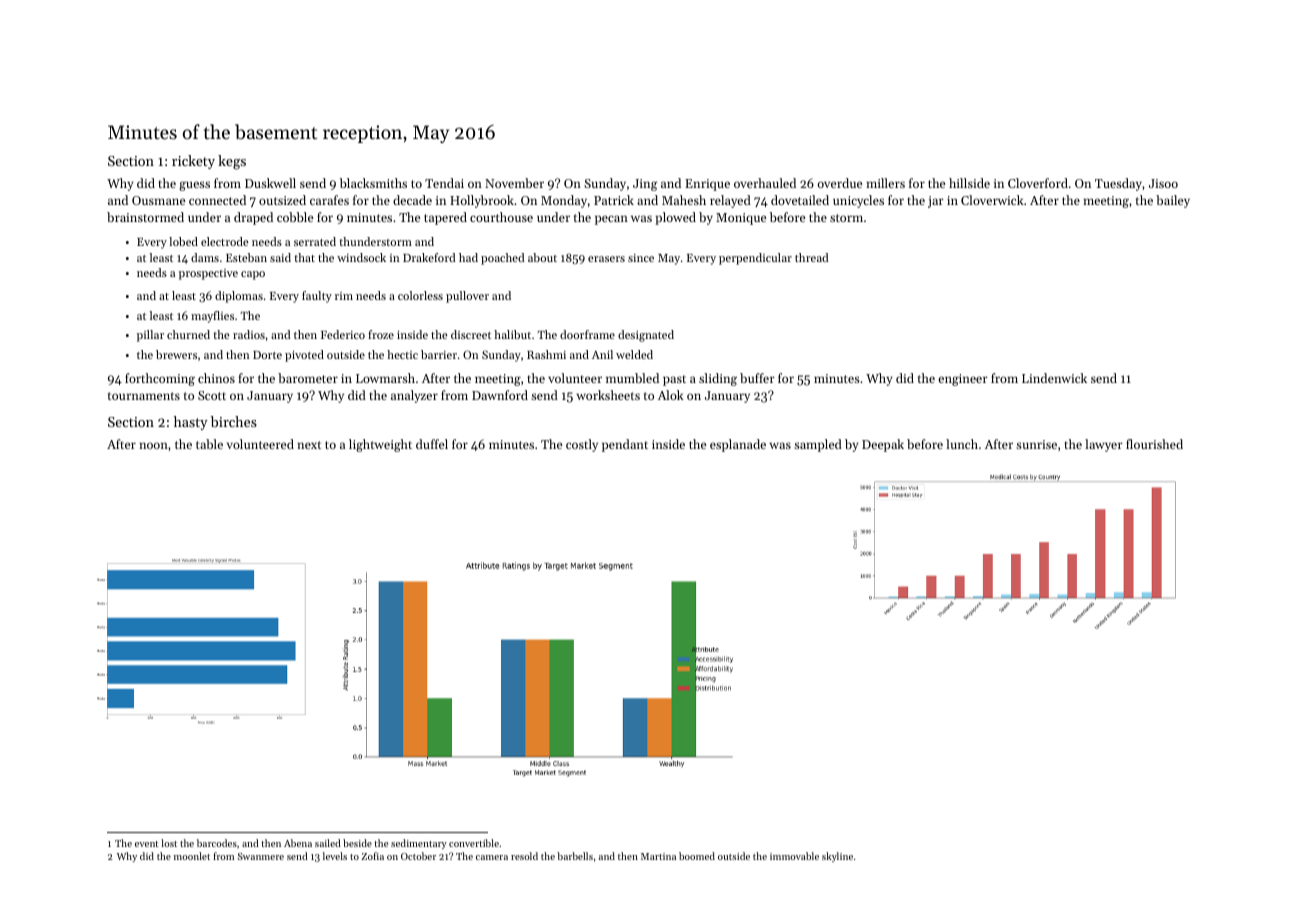 Image resolution: width=1308 pixels, height=924 pixels. What do you see at coordinates (1104, 445) in the page?
I see `lawyer` at bounding box center [1104, 445].
